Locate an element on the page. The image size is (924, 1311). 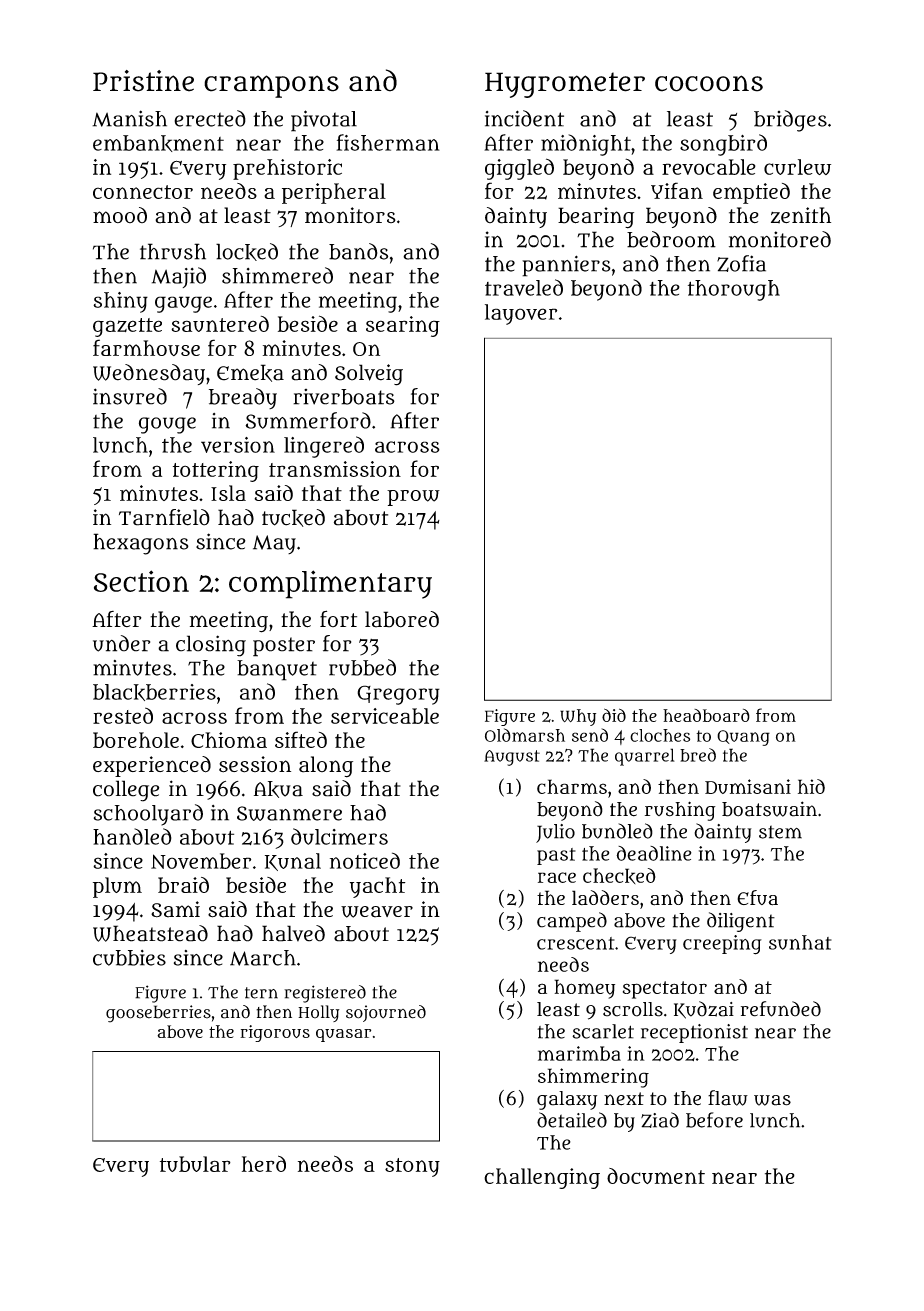
sunhat is located at coordinates (800, 942).
